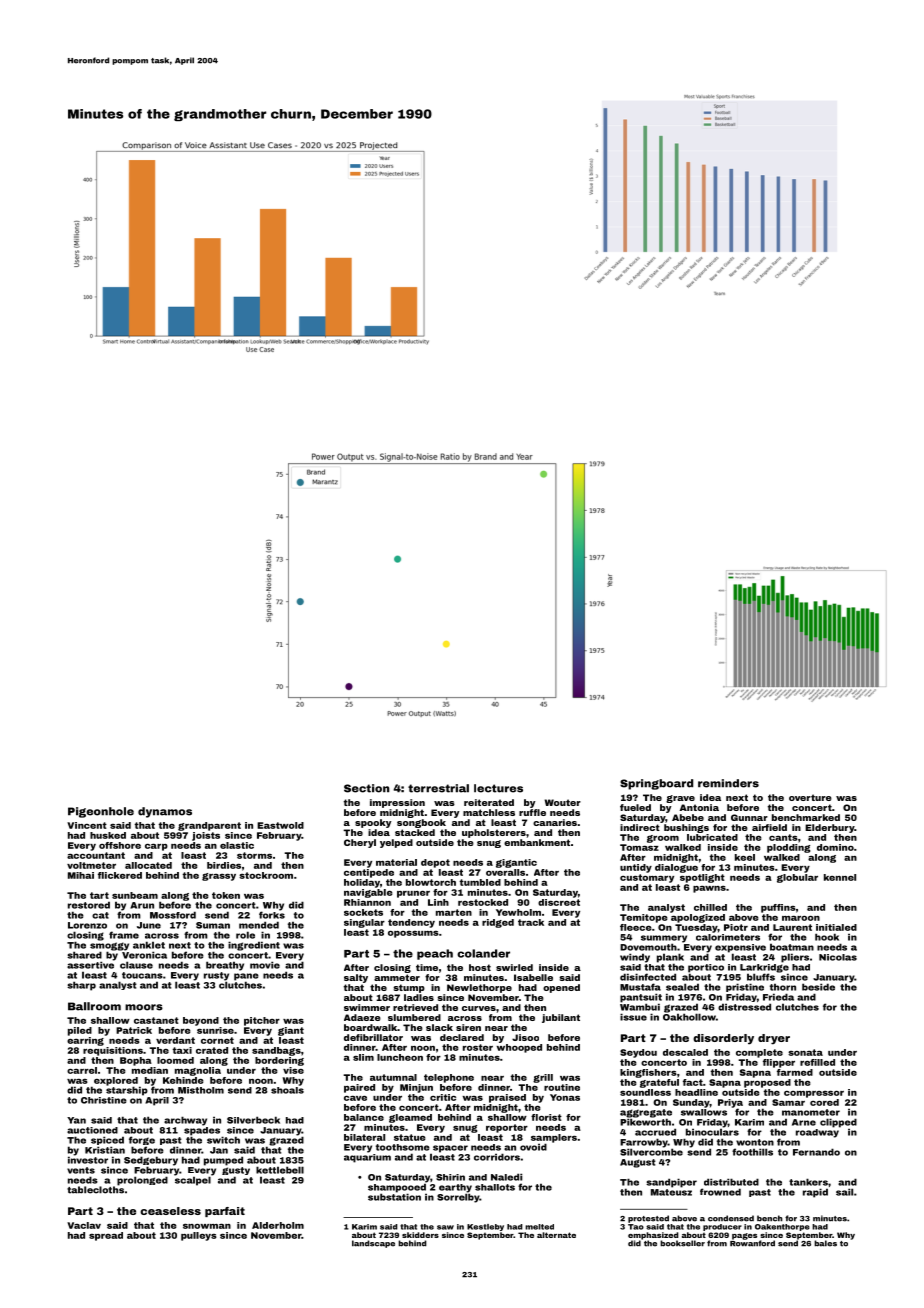 The width and height of the screenshot is (924, 1308). What do you see at coordinates (680, 799) in the screenshot?
I see `grave` at bounding box center [680, 799].
